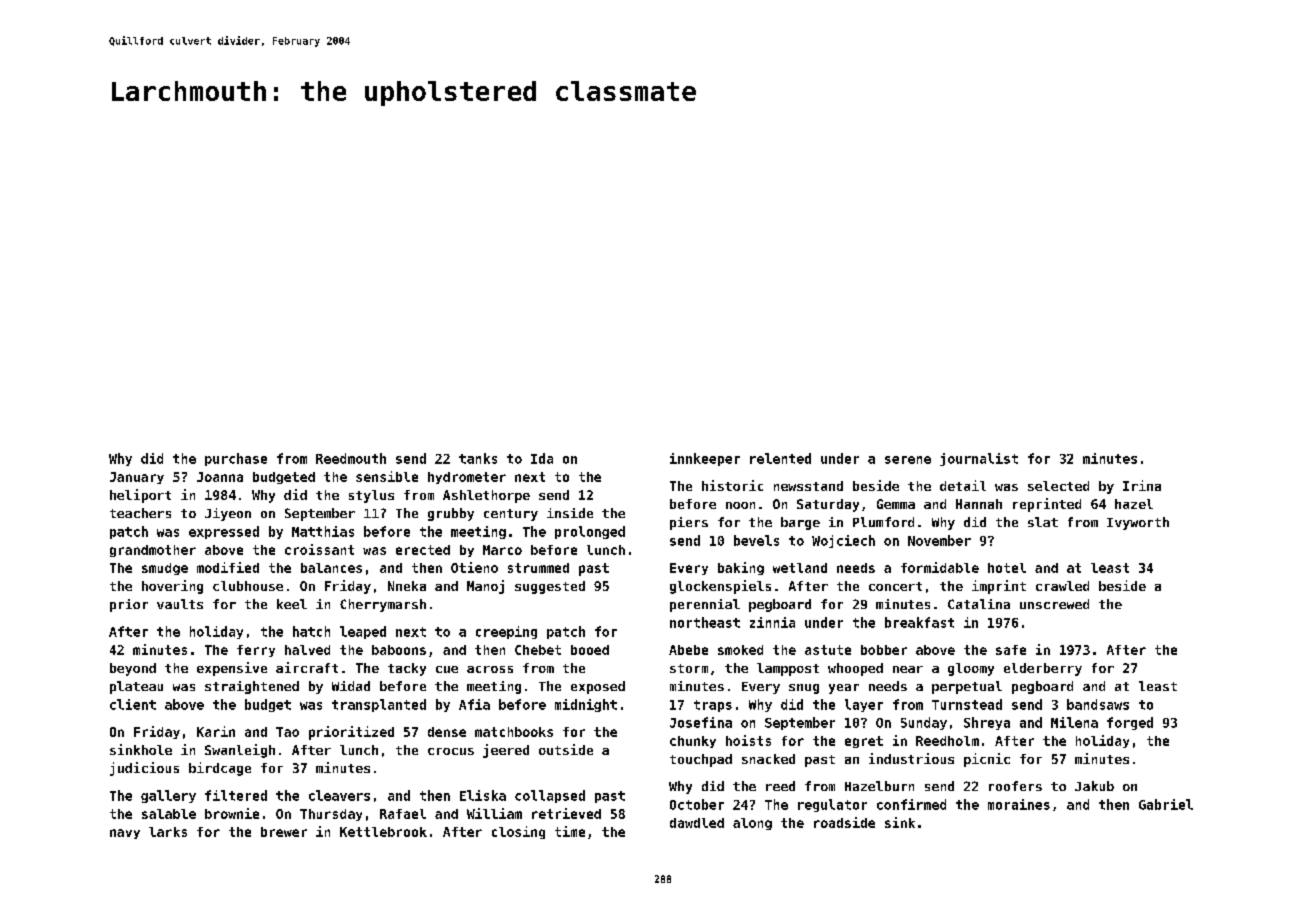 This screenshot has width=1308, height=924. I want to click on serene, so click(908, 460).
